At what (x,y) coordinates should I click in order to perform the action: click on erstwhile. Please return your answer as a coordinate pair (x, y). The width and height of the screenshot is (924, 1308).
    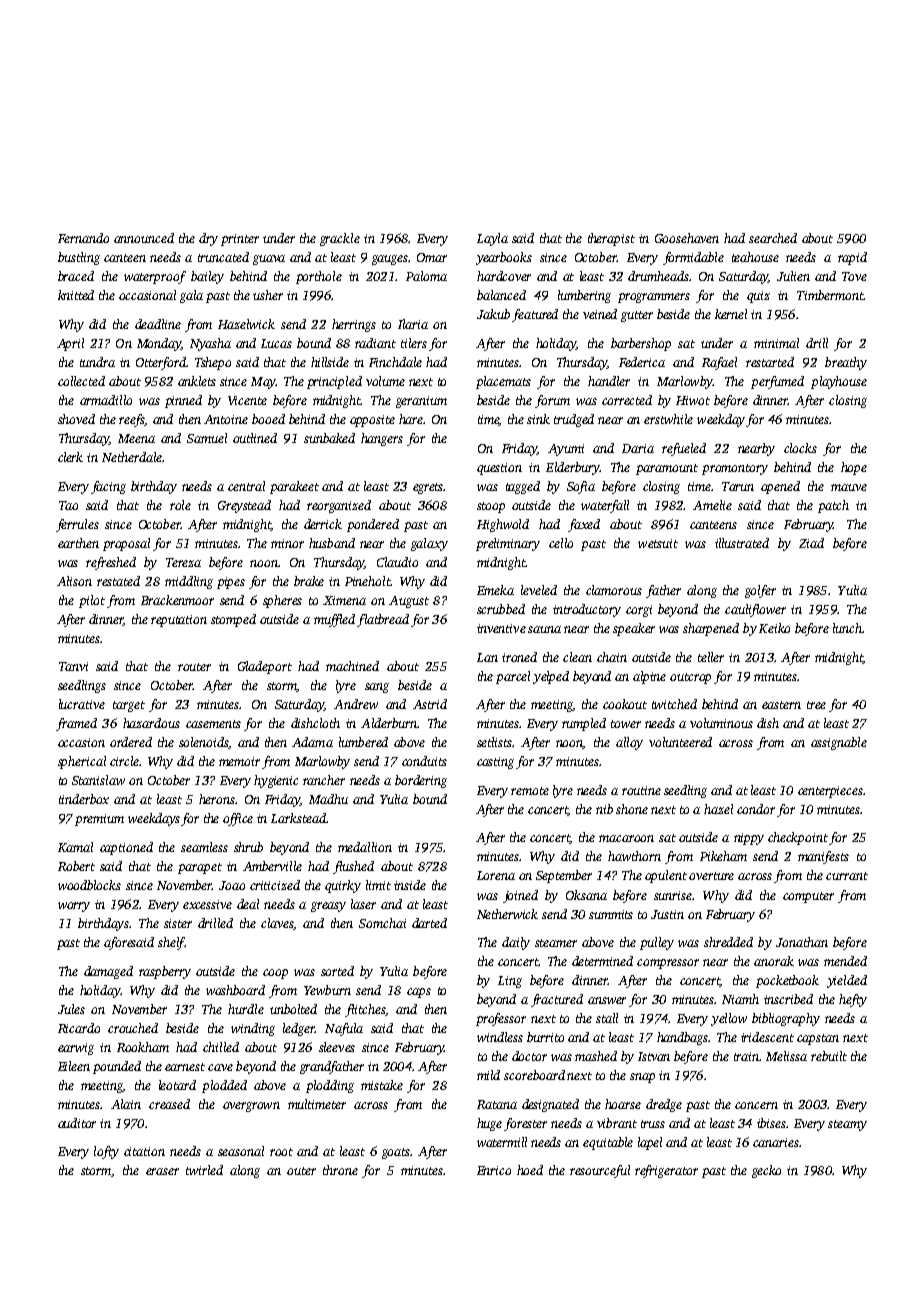
    Looking at the image, I should click on (668, 419).
